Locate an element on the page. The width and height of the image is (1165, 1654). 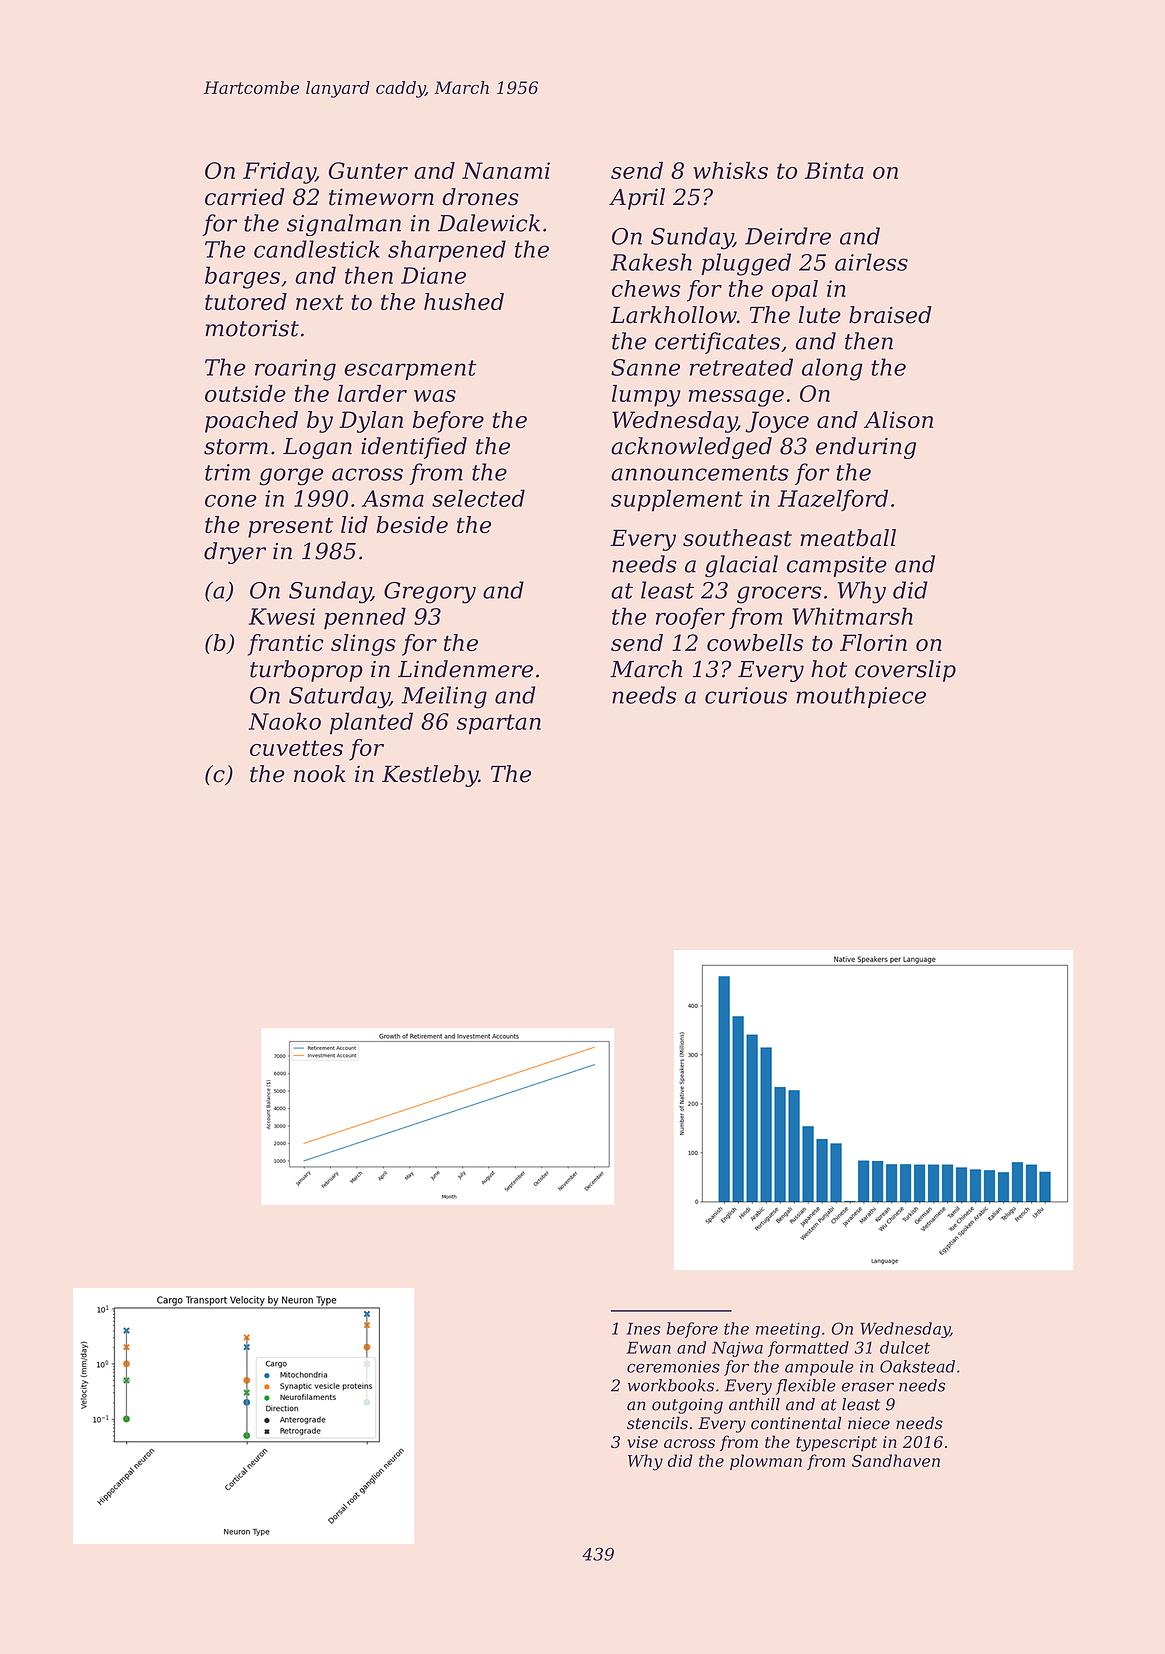
Naoko is located at coordinates (284, 721).
